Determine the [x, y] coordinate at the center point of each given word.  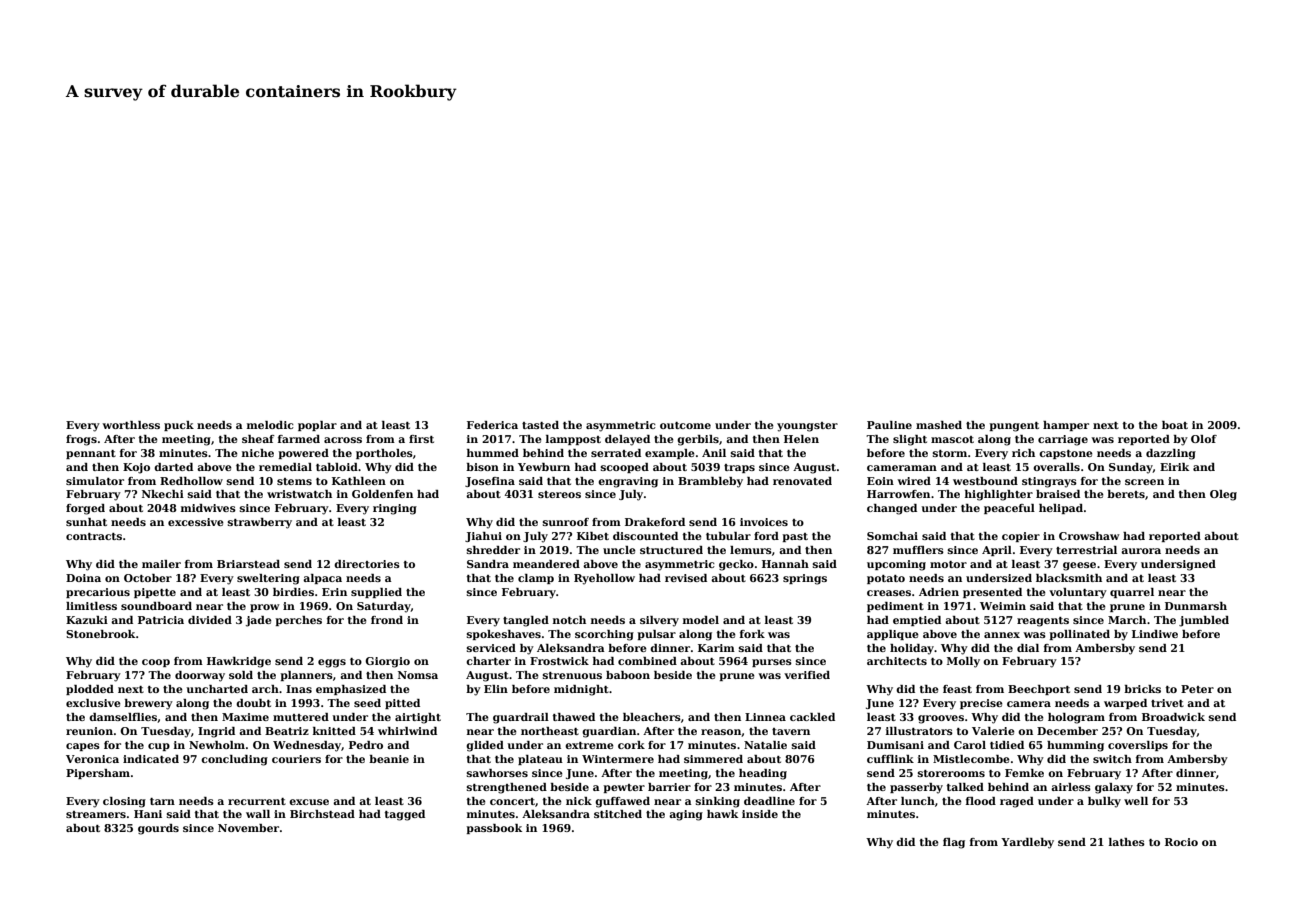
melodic [270, 425]
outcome [685, 425]
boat [1175, 425]
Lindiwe [1155, 634]
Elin [496, 689]
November [248, 828]
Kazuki [87, 620]
